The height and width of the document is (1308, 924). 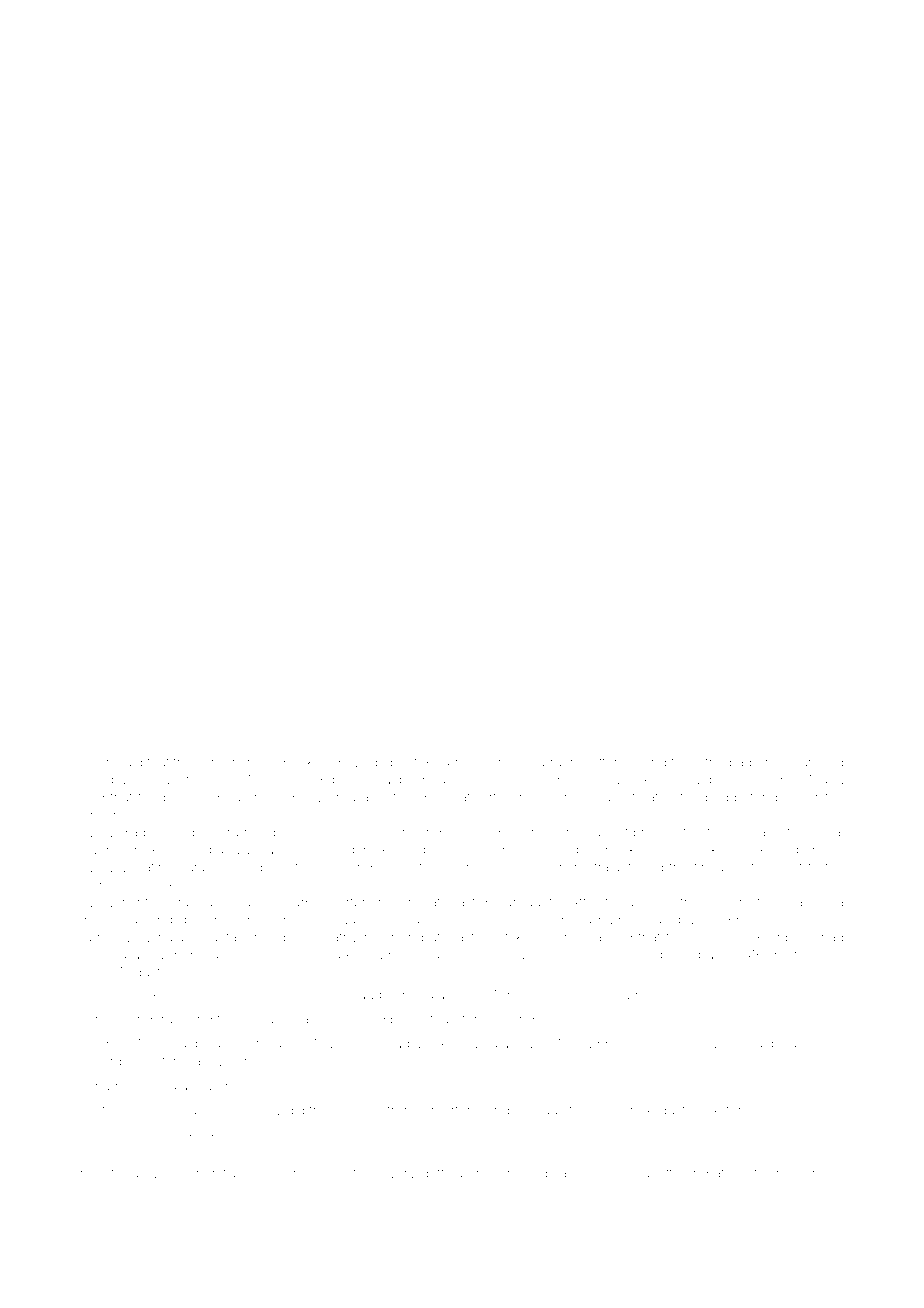 What do you see at coordinates (607, 832) in the document?
I see `sunhat` at bounding box center [607, 832].
